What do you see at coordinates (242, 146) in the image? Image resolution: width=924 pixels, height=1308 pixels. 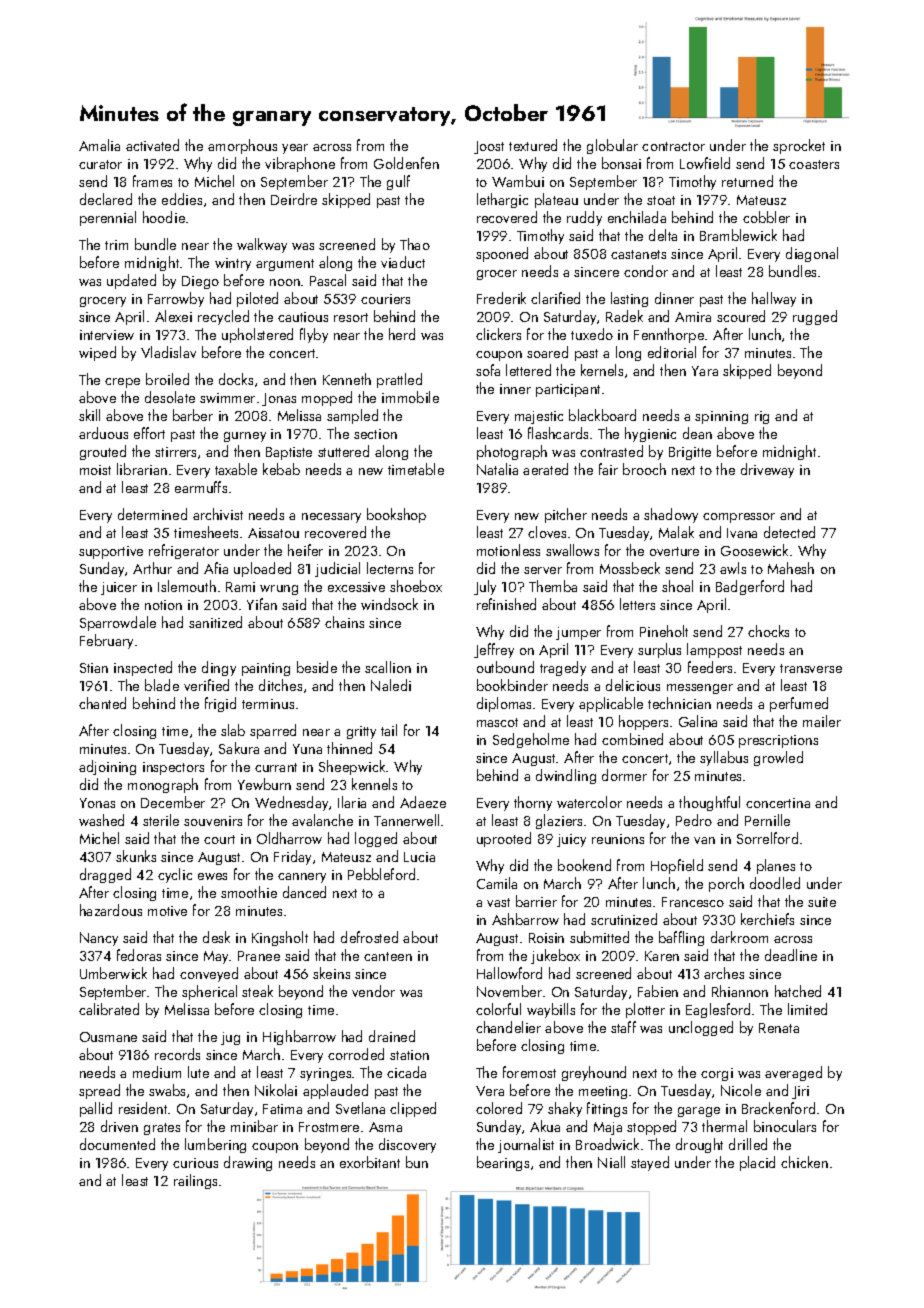 I see `amorphous` at bounding box center [242, 146].
